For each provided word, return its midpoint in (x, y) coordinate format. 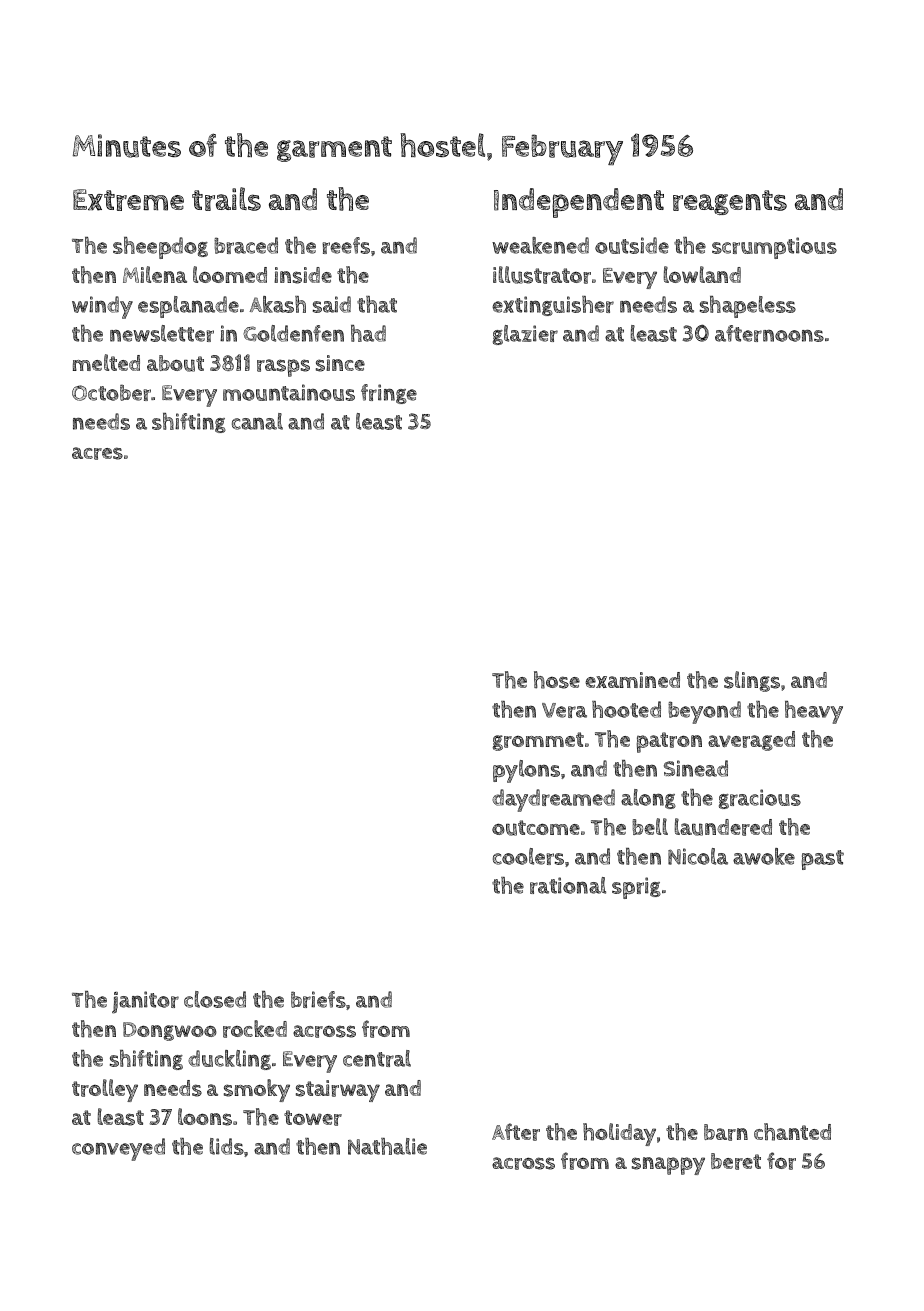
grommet (538, 741)
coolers (528, 856)
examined (632, 680)
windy (102, 307)
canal (257, 421)
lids (227, 1146)
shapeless (748, 307)
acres (97, 453)
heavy (814, 712)
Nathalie (387, 1146)
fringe (389, 394)
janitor (145, 1002)
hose (557, 680)
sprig (636, 888)
